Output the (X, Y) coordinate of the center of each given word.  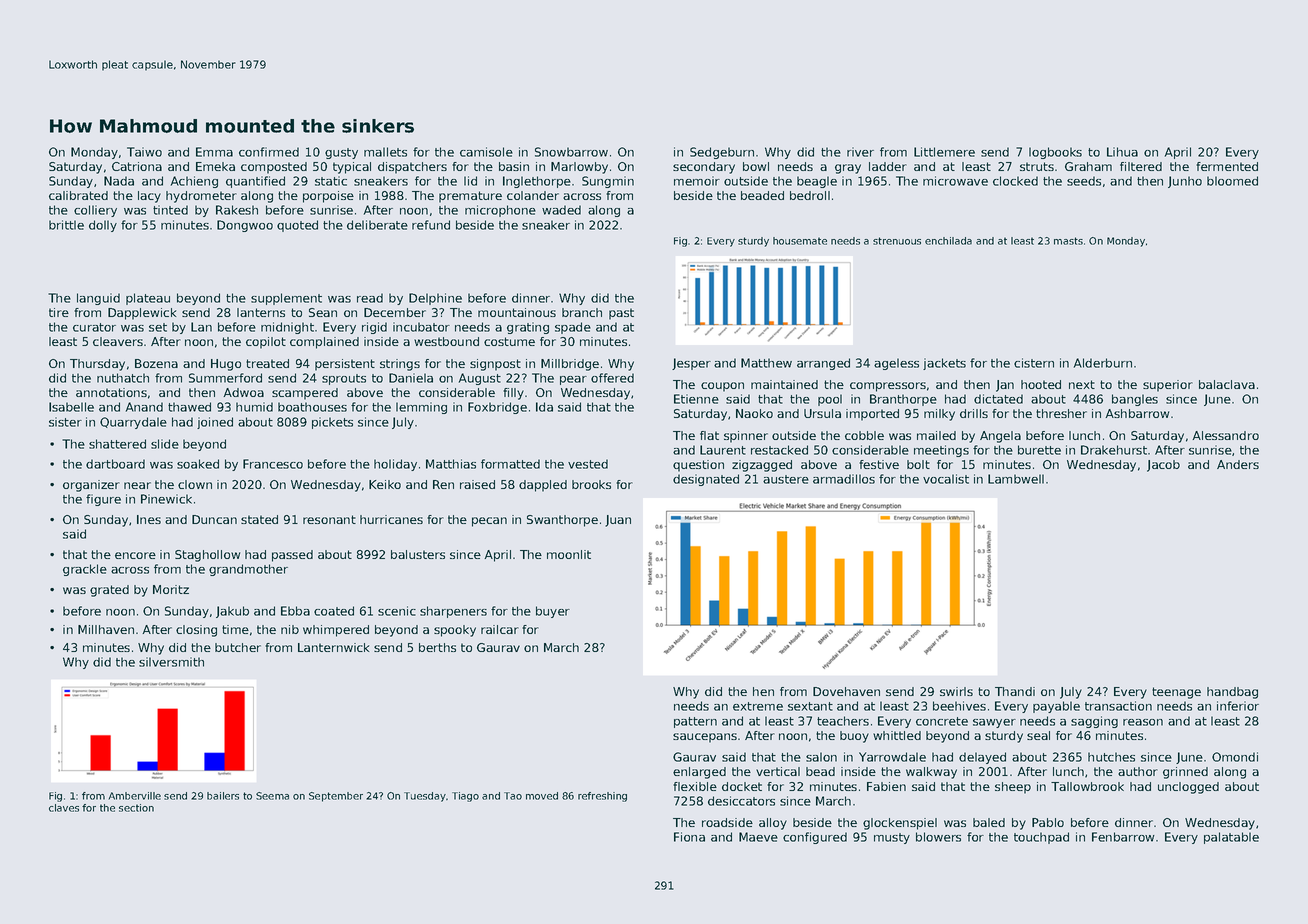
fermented (1227, 166)
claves (64, 808)
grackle (85, 570)
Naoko (754, 413)
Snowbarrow (571, 152)
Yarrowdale (892, 757)
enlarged (699, 773)
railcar (500, 629)
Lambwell (1016, 479)
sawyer (994, 723)
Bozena (156, 363)
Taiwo (144, 152)
